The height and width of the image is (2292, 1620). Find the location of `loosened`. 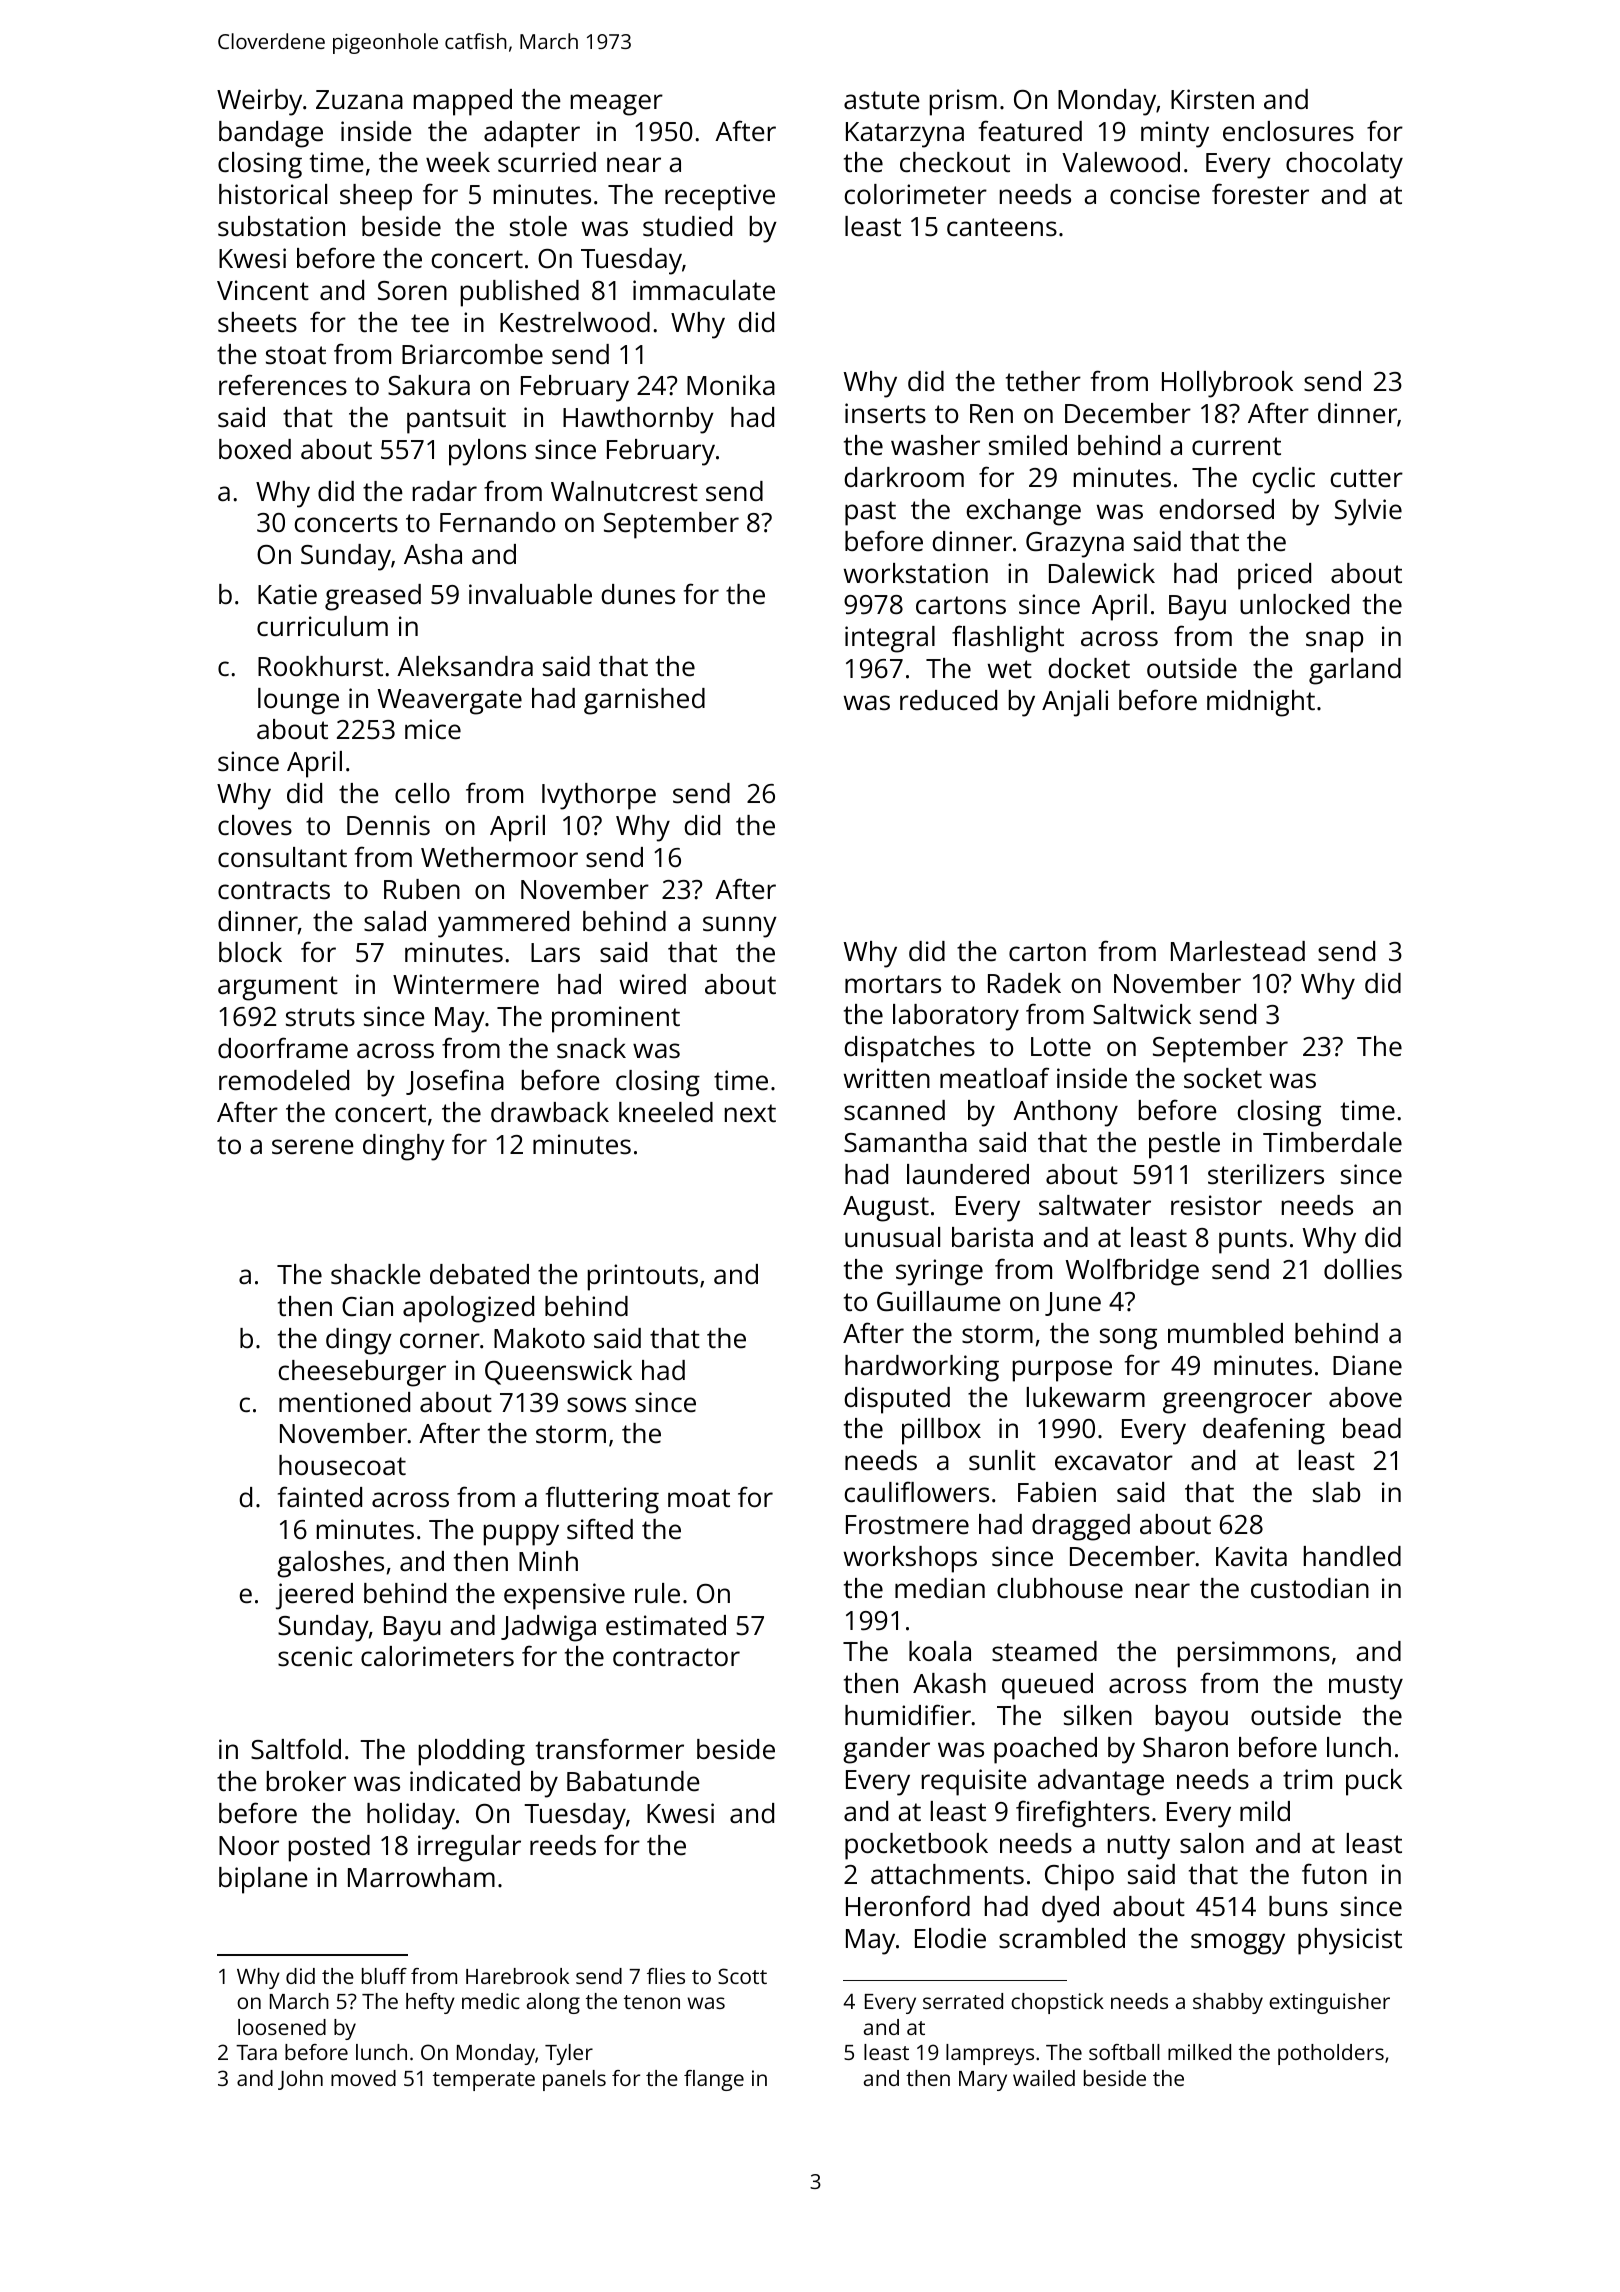

loosened is located at coordinates (282, 2027).
